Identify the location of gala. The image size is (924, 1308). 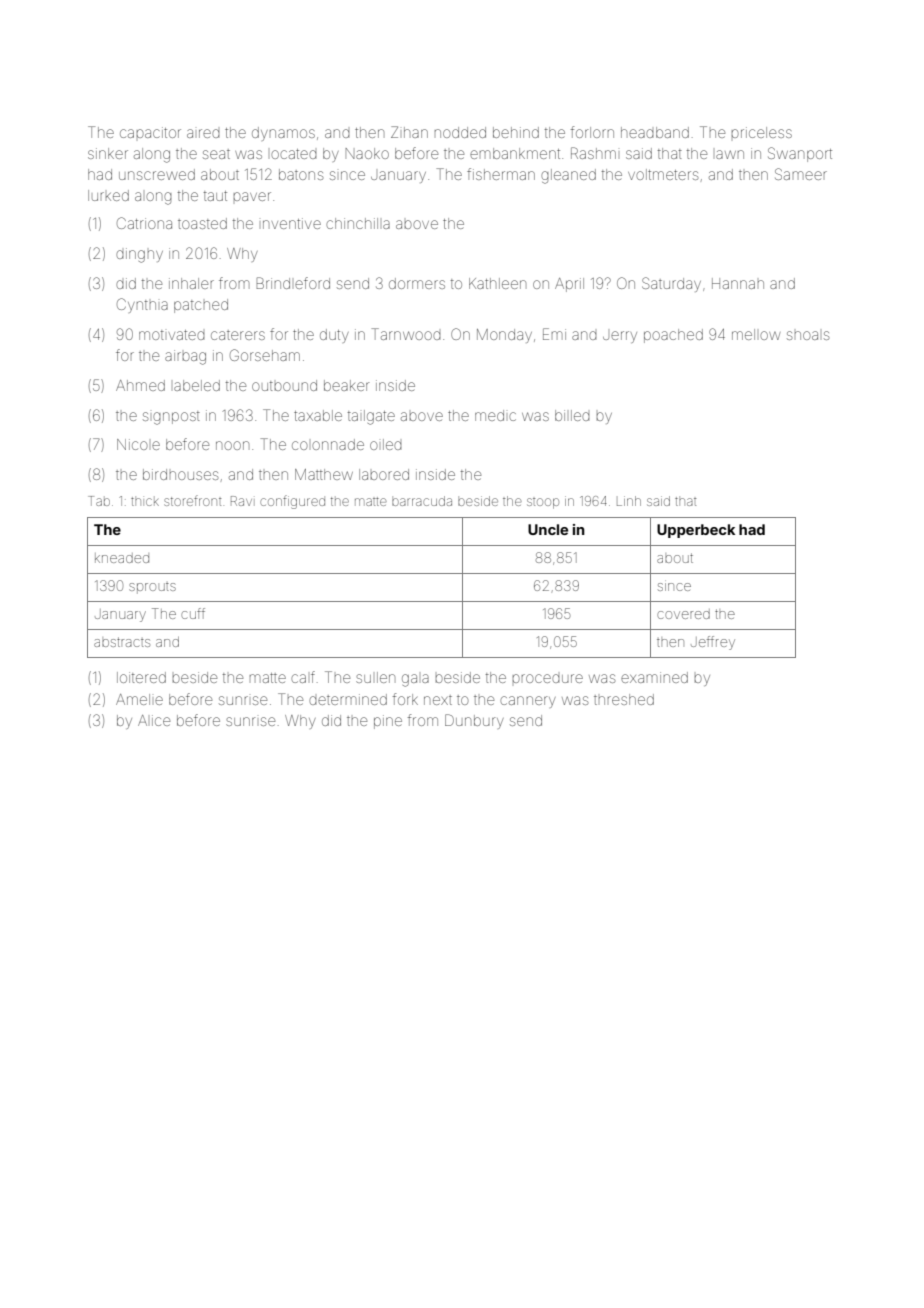
(415, 680).
